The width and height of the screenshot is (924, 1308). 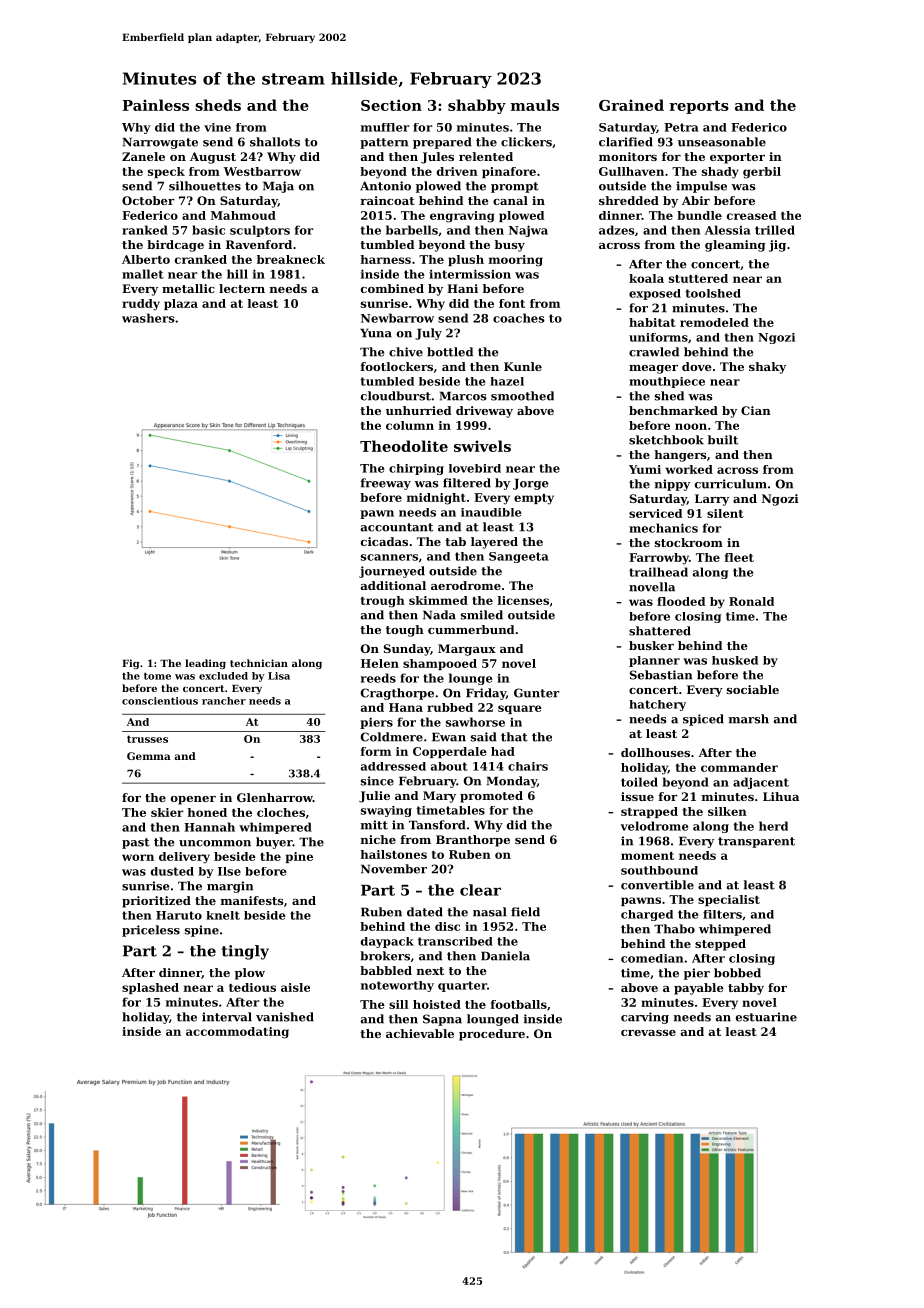 I want to click on jig, so click(x=777, y=246).
